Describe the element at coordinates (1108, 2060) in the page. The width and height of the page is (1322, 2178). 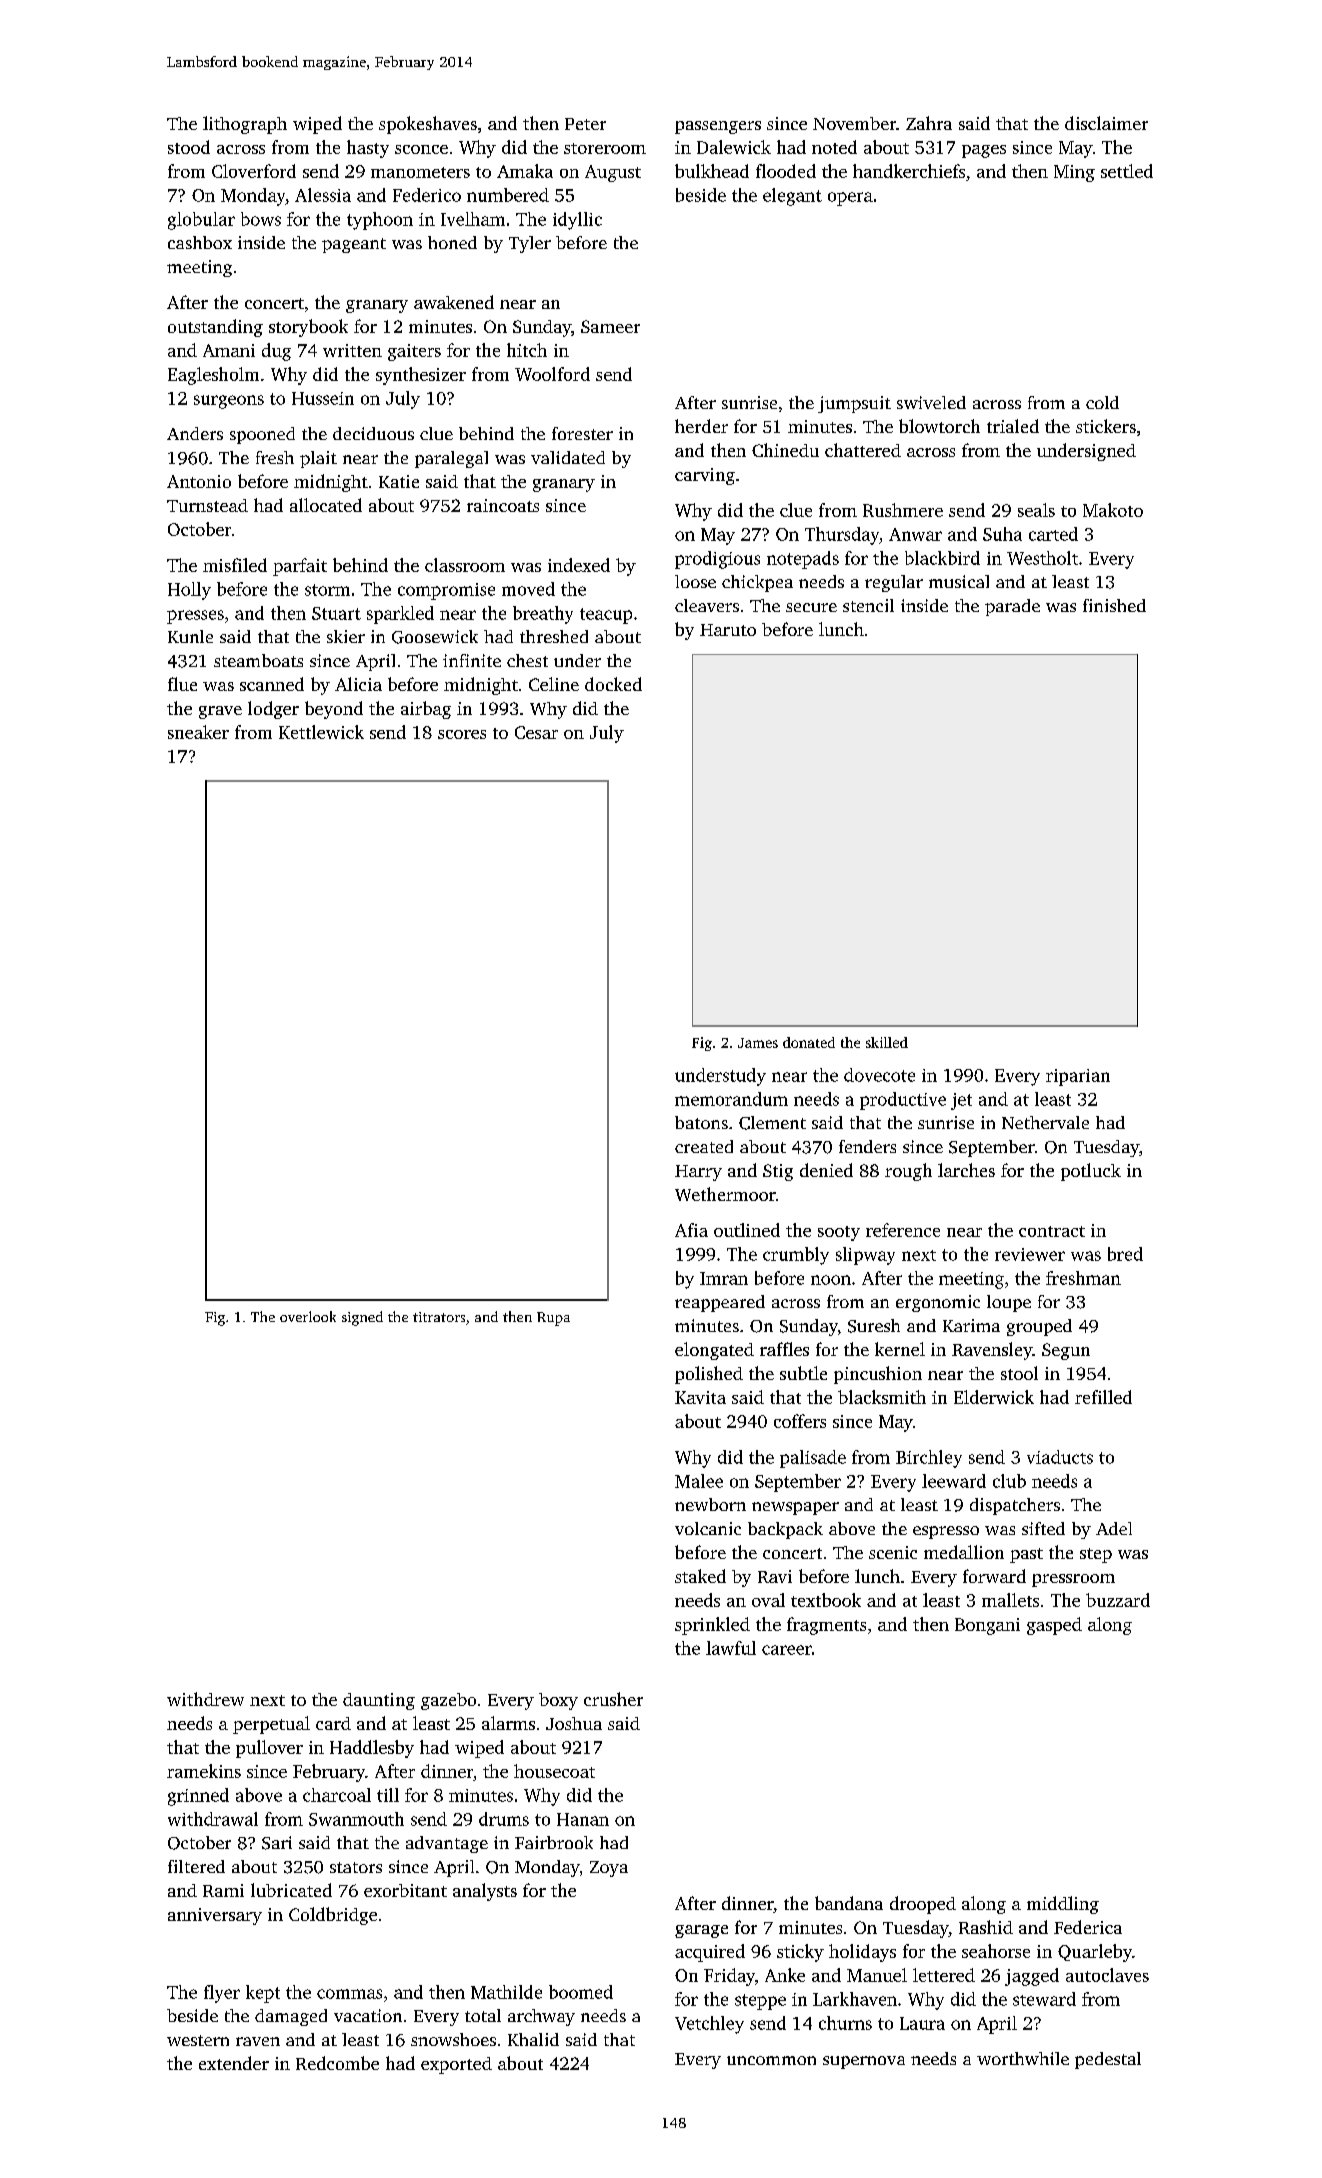
I see `pedestal` at that location.
